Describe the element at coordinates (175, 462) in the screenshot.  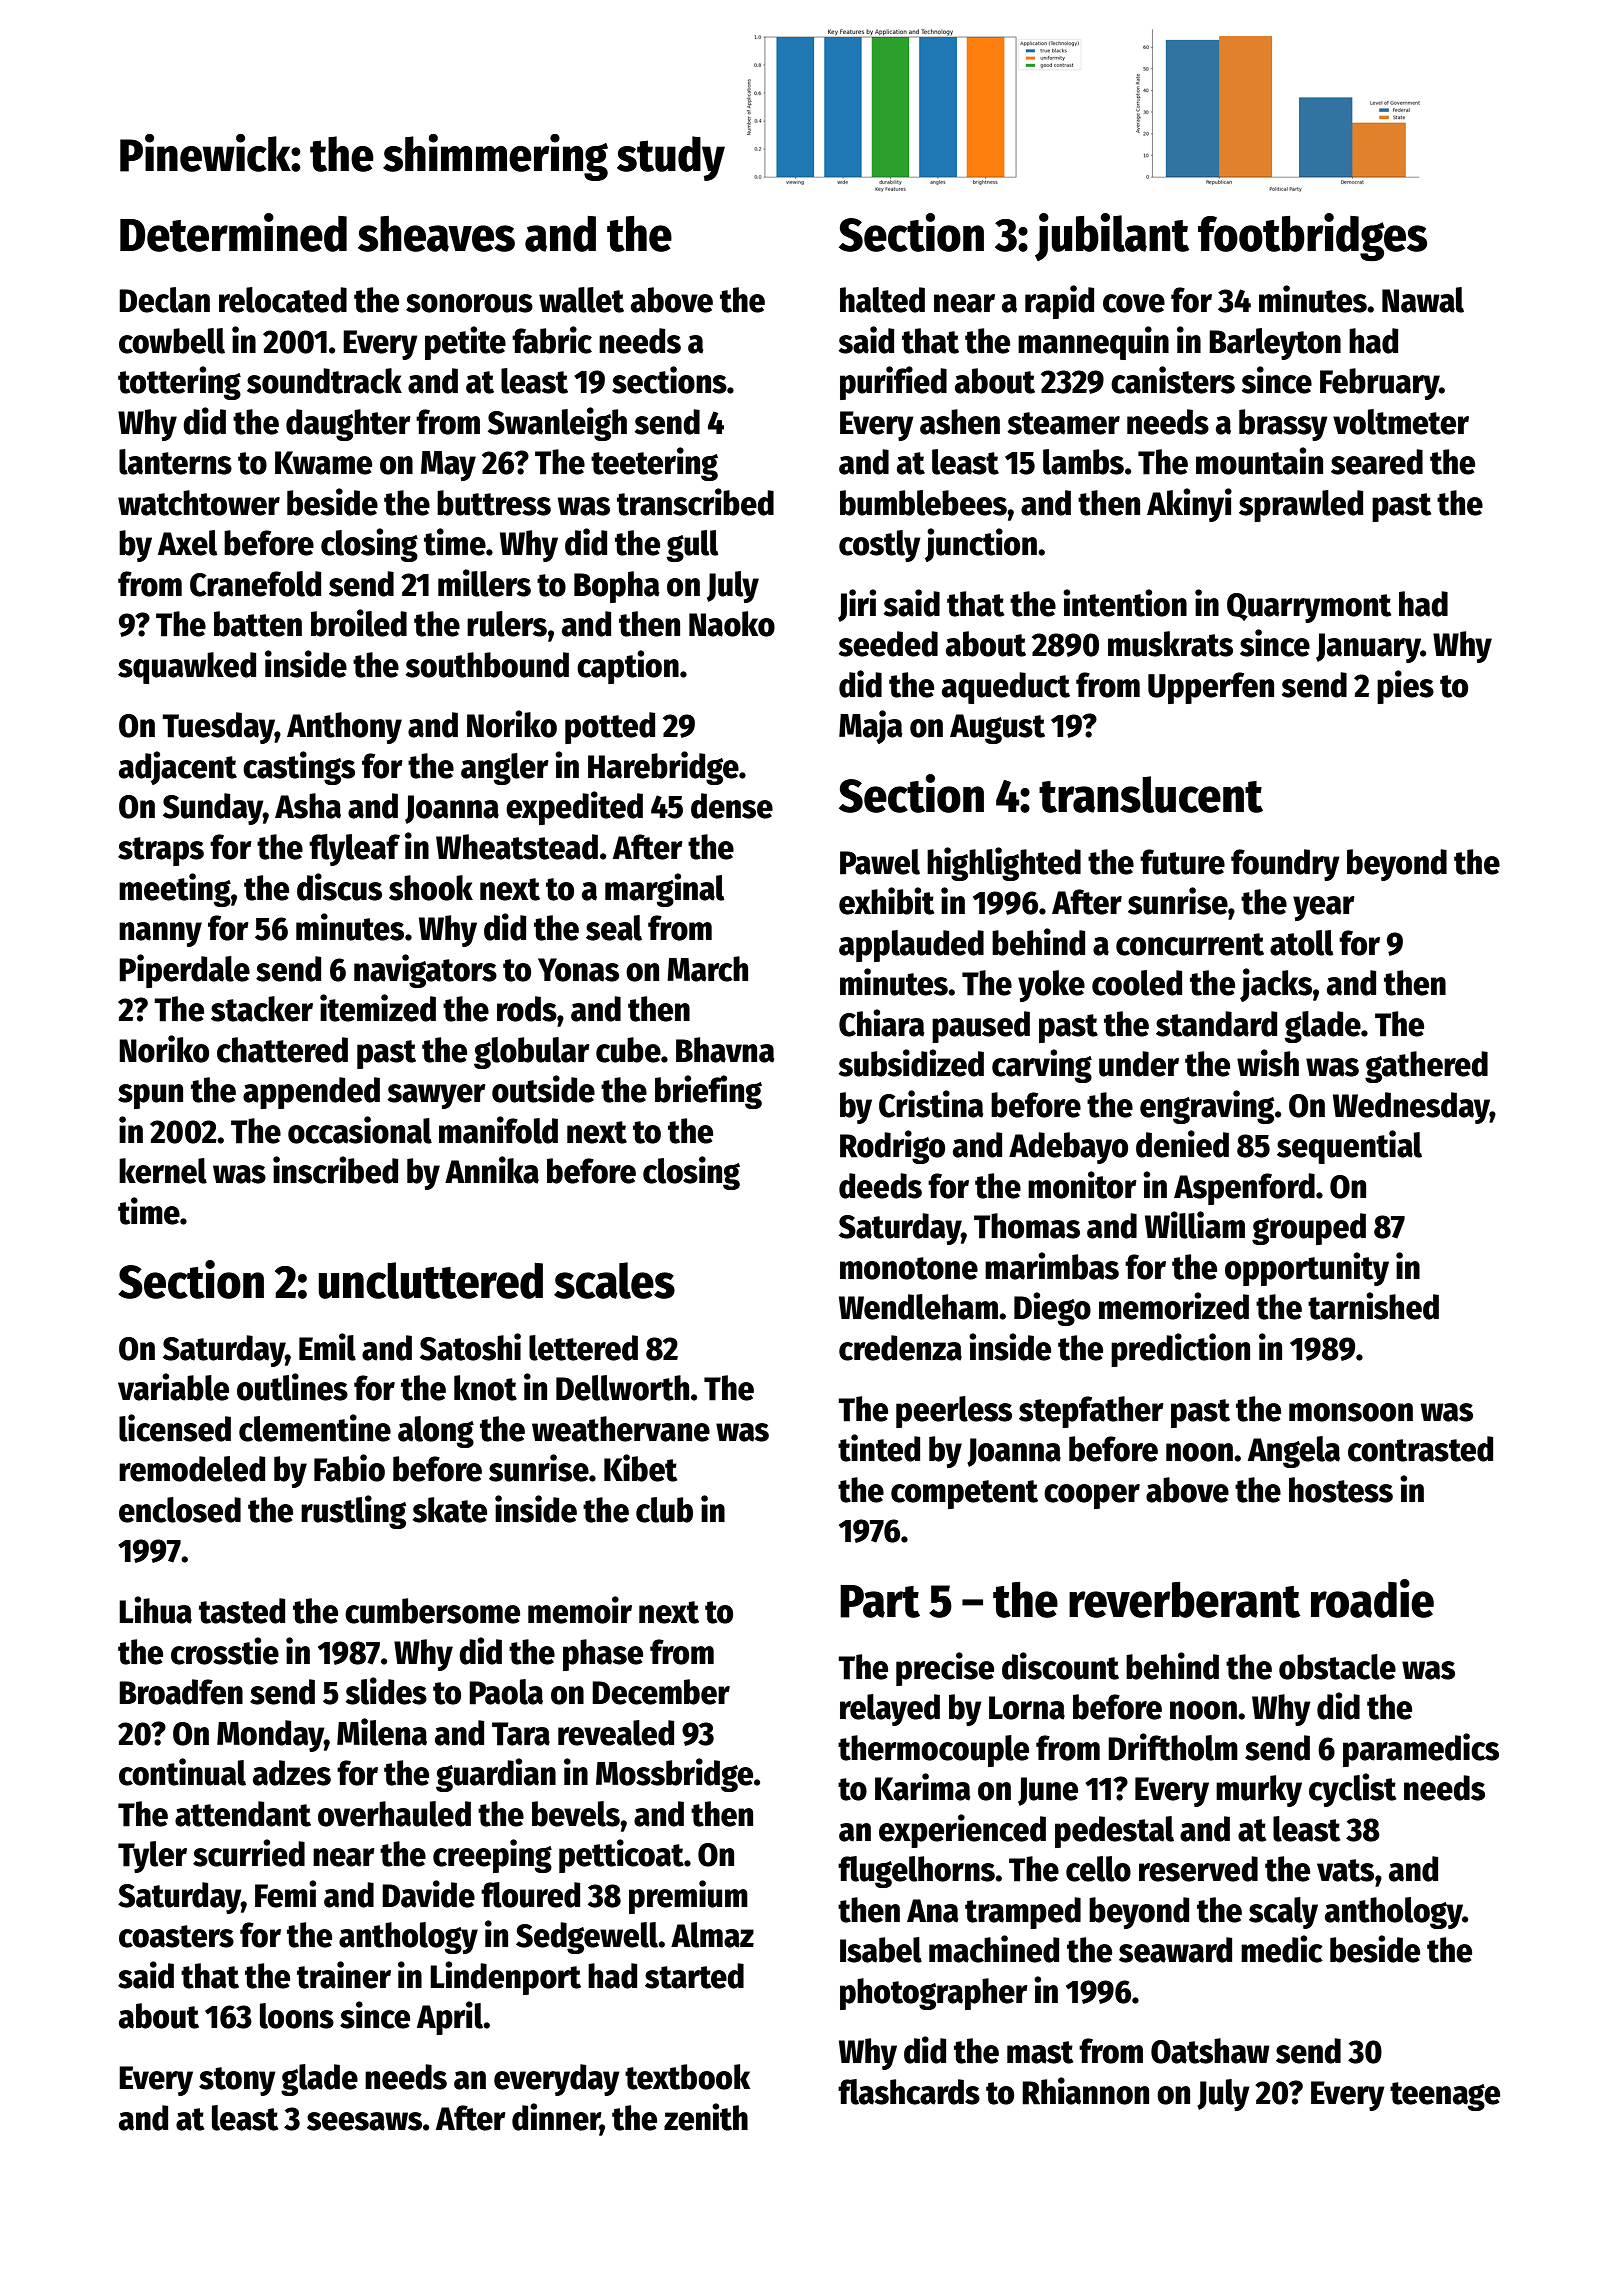
I see `lanterns` at that location.
